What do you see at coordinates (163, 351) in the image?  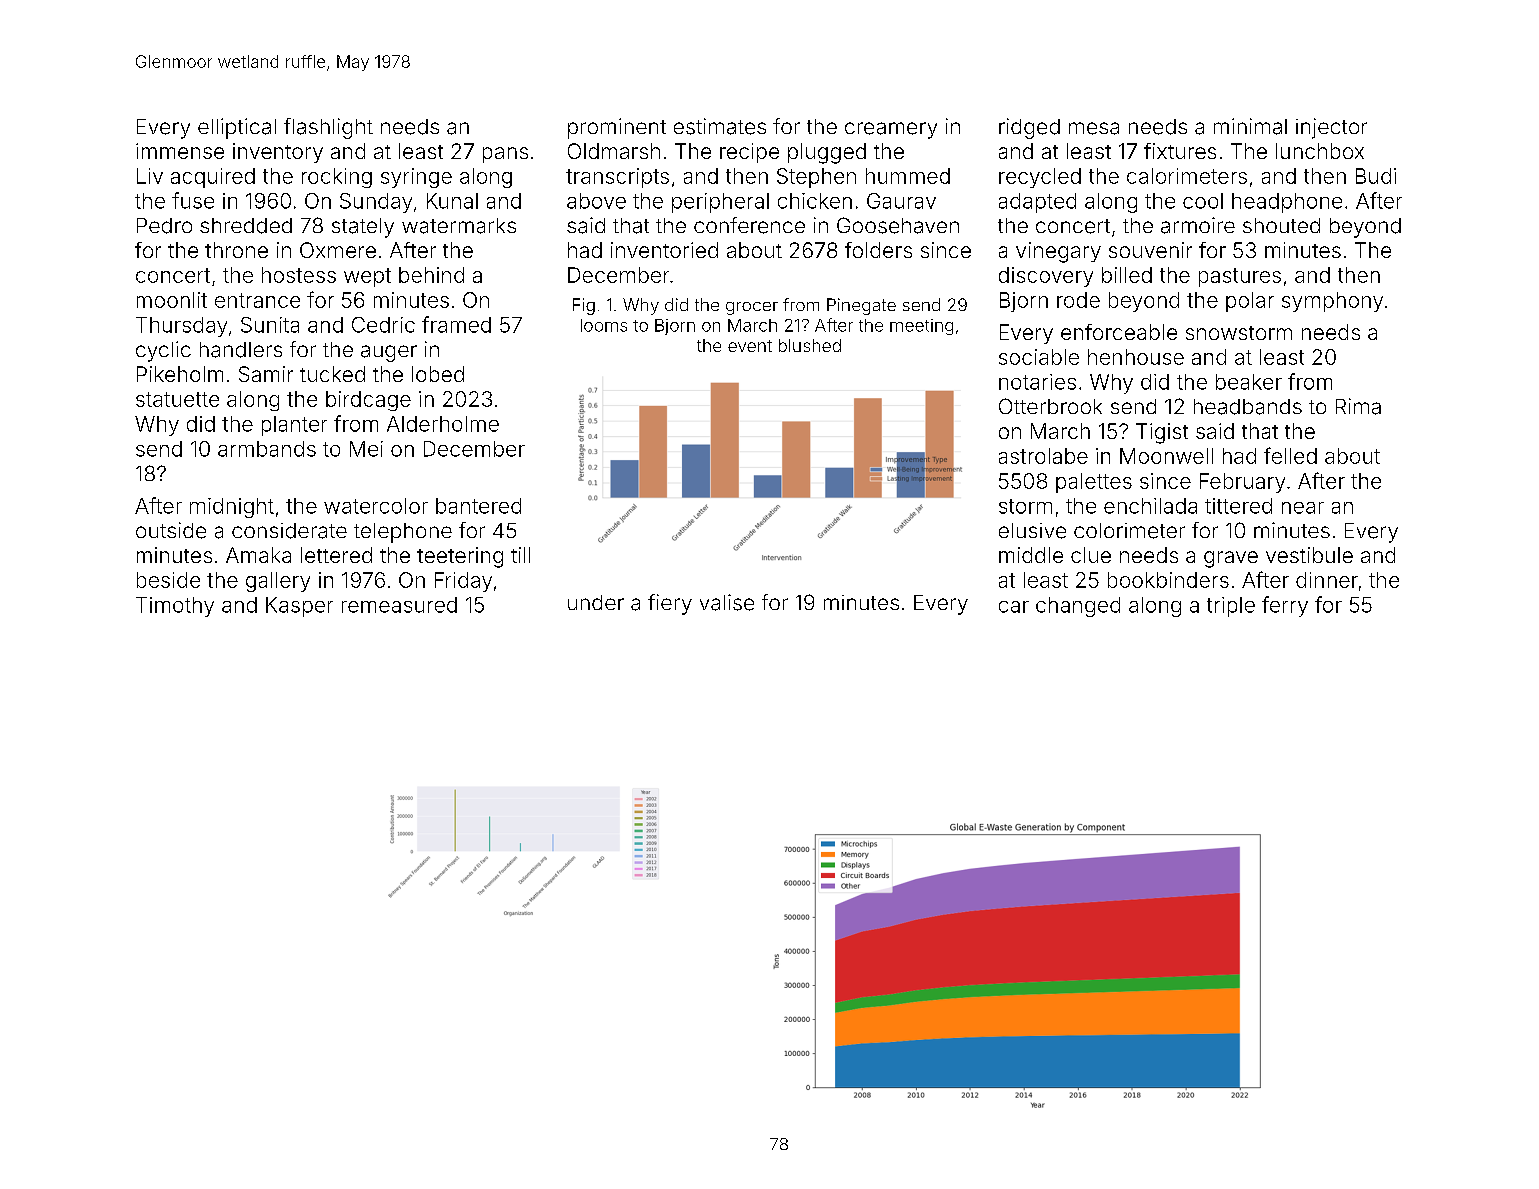 I see `cyclic` at bounding box center [163, 351].
